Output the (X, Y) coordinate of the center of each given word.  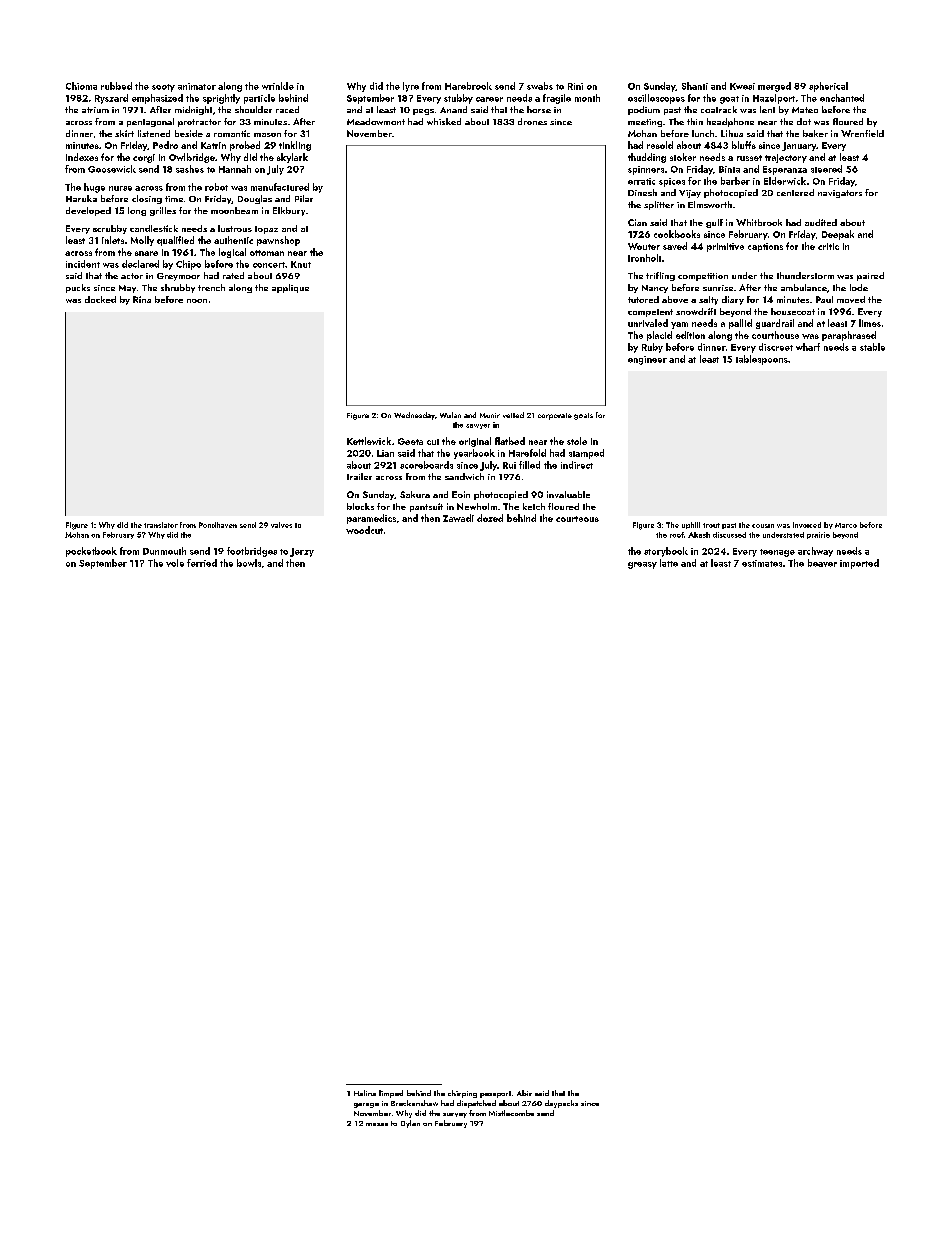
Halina (365, 1093)
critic (828, 246)
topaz (266, 230)
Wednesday (414, 416)
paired (870, 276)
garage (366, 1105)
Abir (524, 1093)
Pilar (304, 198)
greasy (642, 565)
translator (161, 525)
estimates (762, 563)
